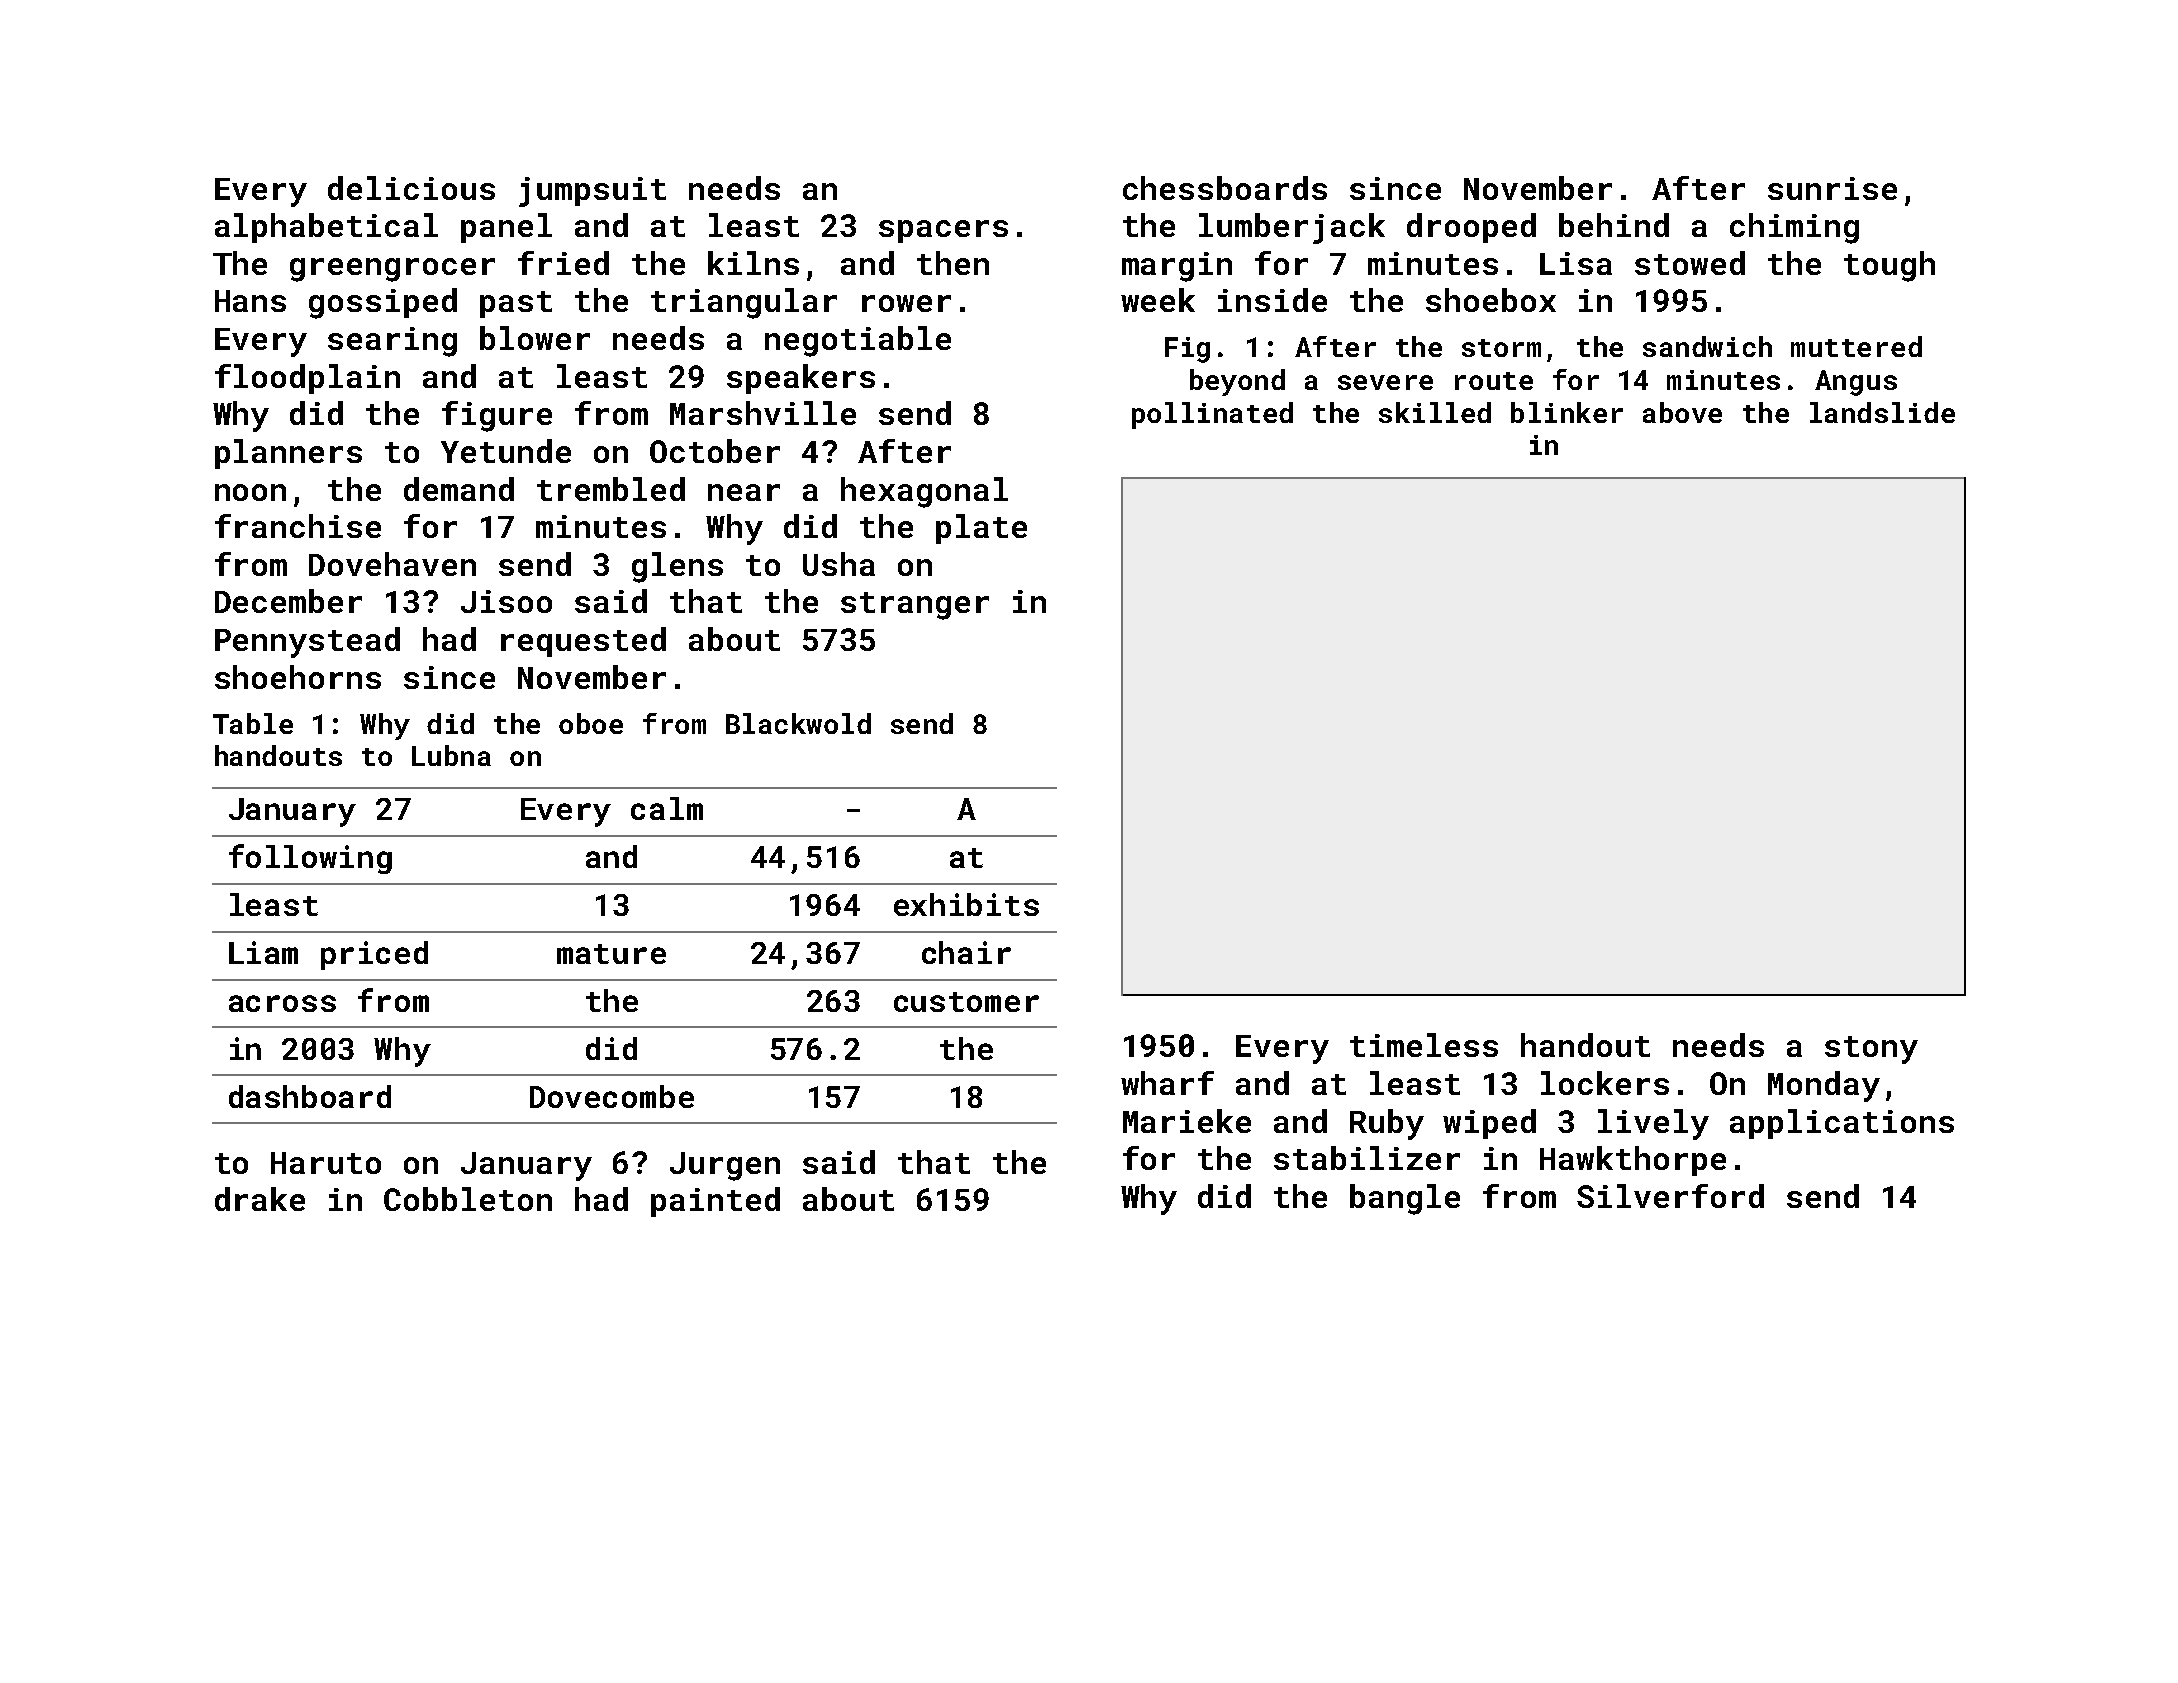 The width and height of the document is (2178, 1683). Describe the element at coordinates (288, 454) in the document. I see `planners` at that location.
